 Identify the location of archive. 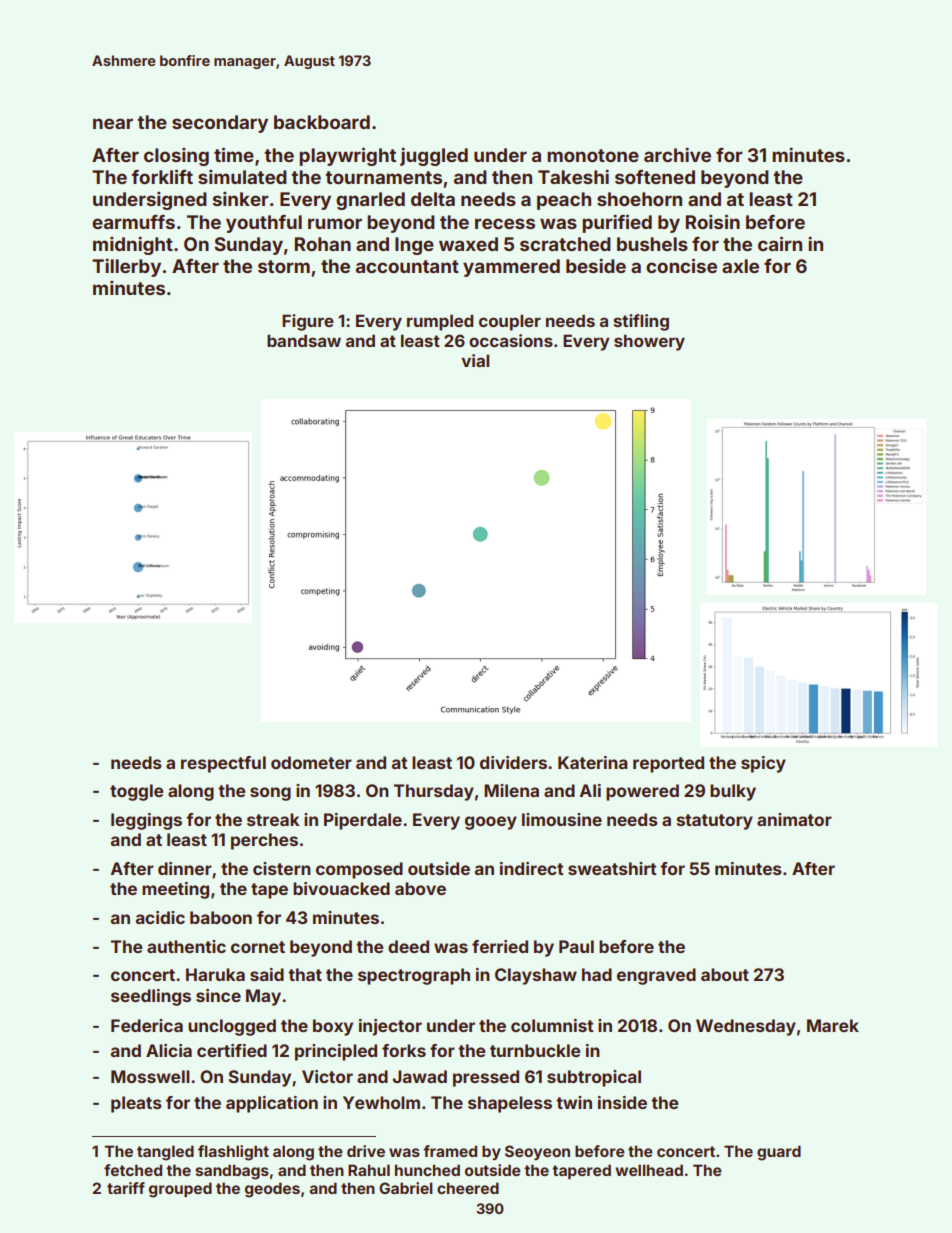
(677, 154).
